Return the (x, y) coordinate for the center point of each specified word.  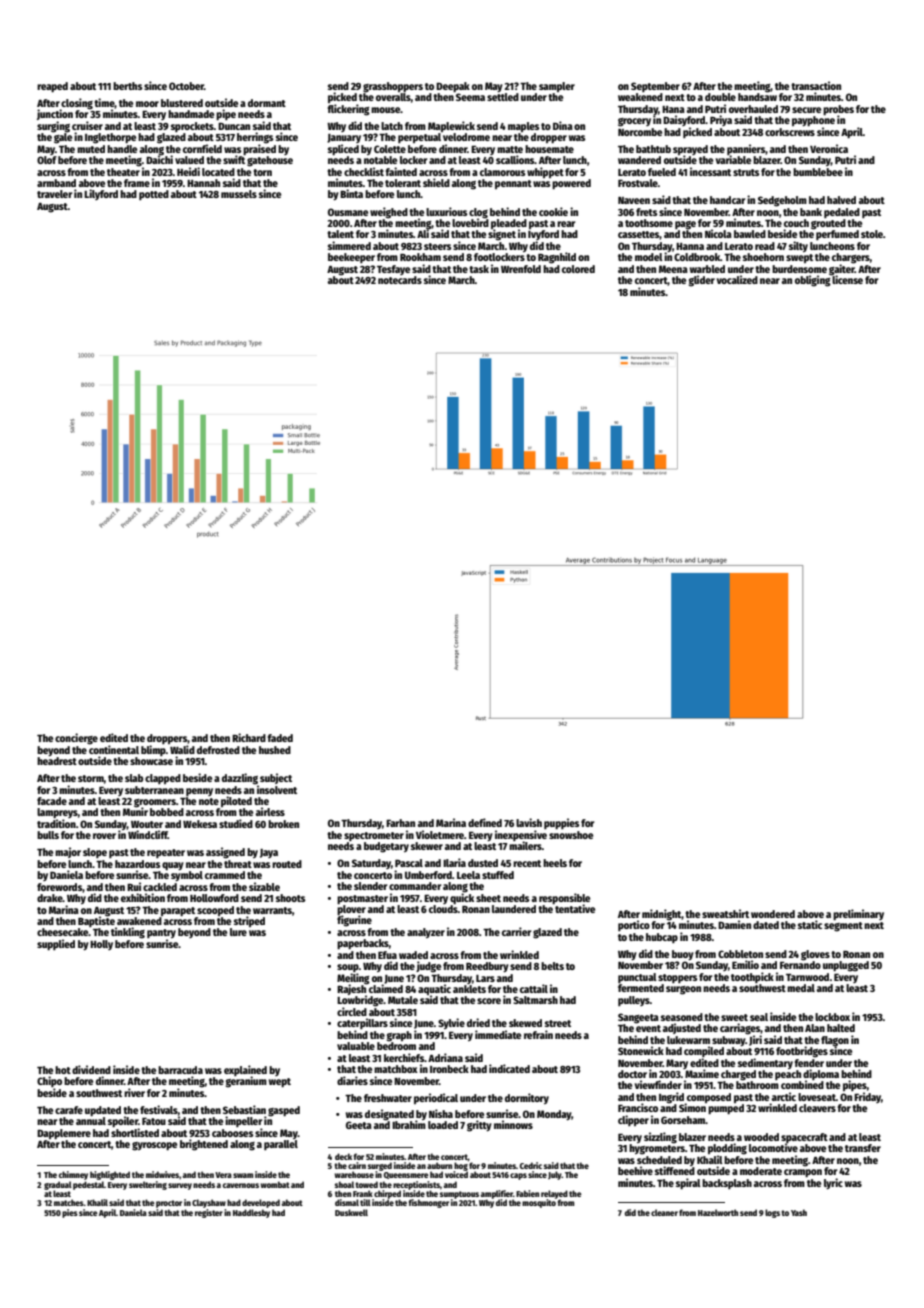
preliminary (858, 915)
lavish (529, 822)
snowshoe (571, 835)
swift (234, 159)
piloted (236, 801)
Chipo (49, 1081)
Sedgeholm (782, 201)
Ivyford (543, 235)
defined (485, 822)
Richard (249, 737)
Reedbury (487, 967)
